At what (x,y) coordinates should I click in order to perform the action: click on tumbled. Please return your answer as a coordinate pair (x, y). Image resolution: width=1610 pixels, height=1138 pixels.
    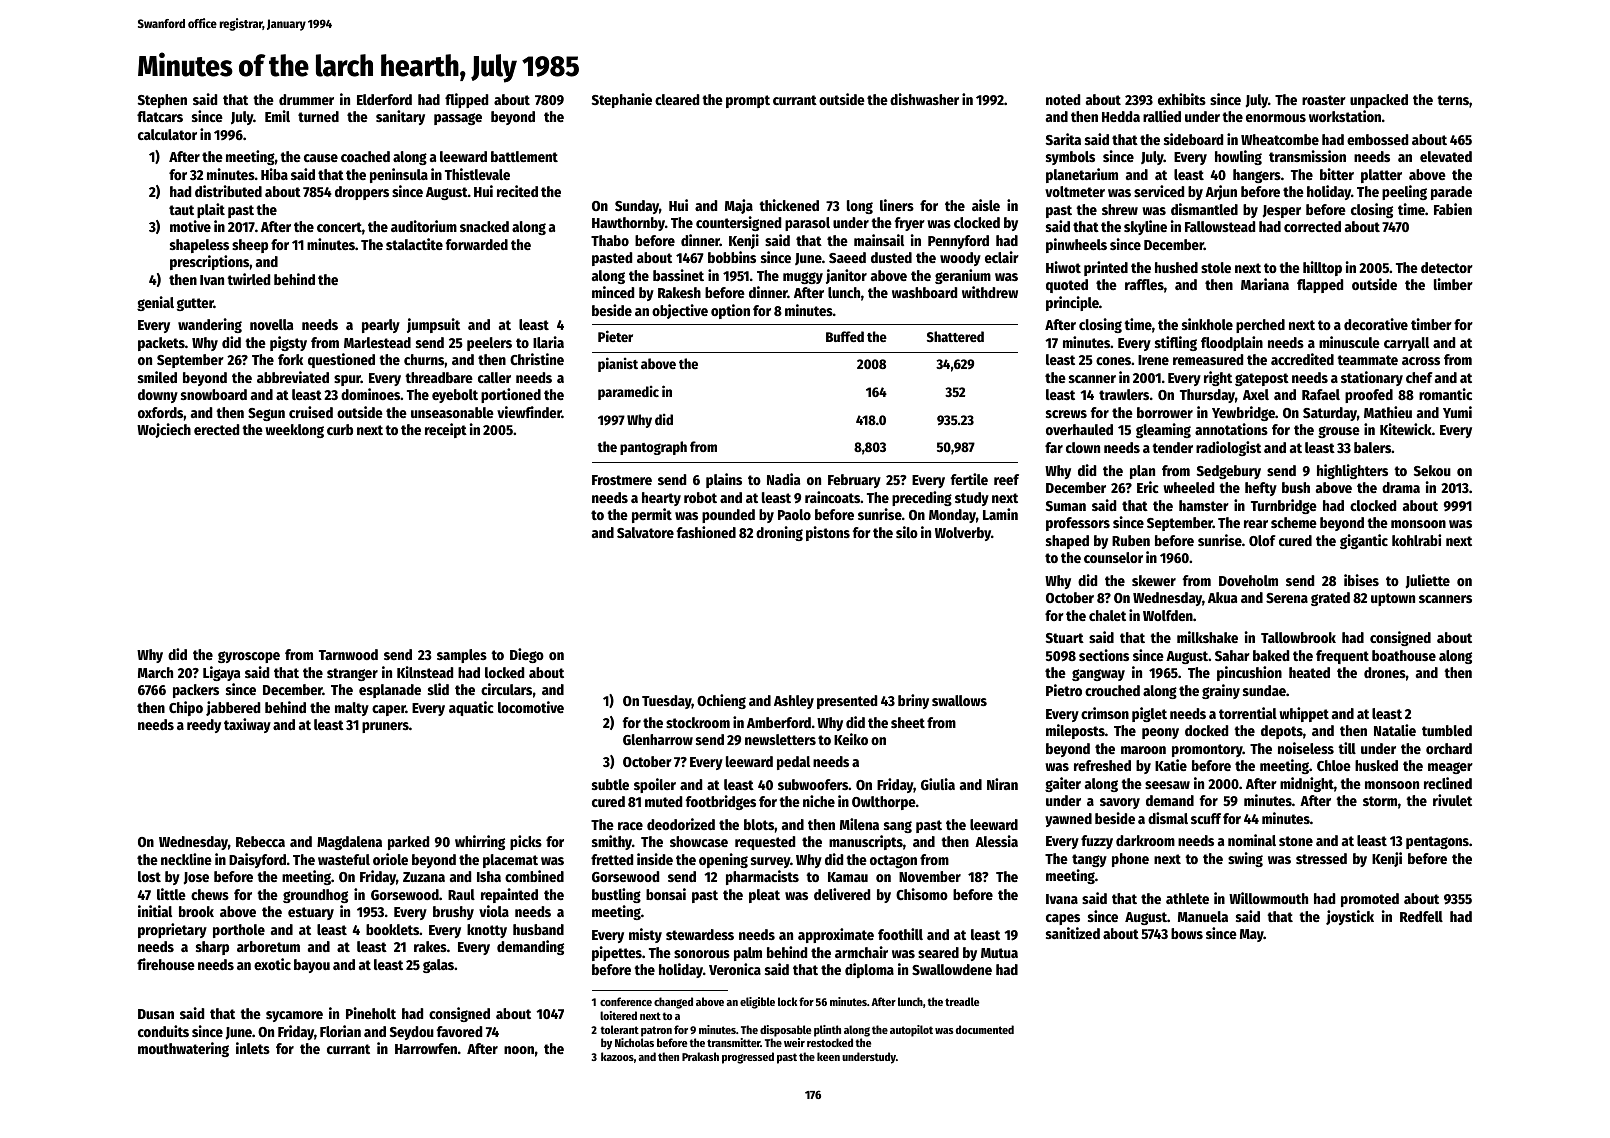
    Looking at the image, I should click on (1447, 730).
